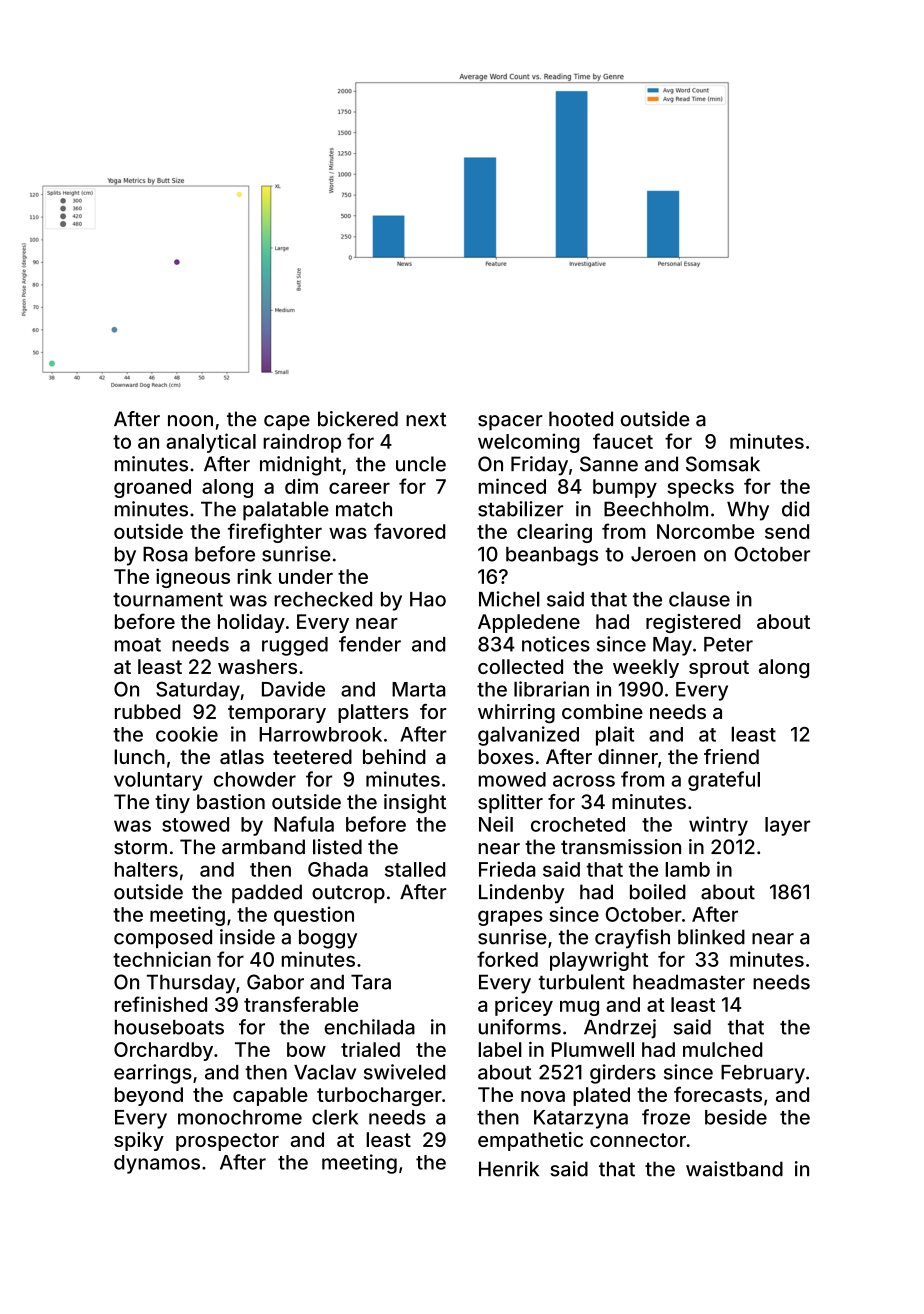  Describe the element at coordinates (510, 803) in the screenshot. I see `splitter` at that location.
